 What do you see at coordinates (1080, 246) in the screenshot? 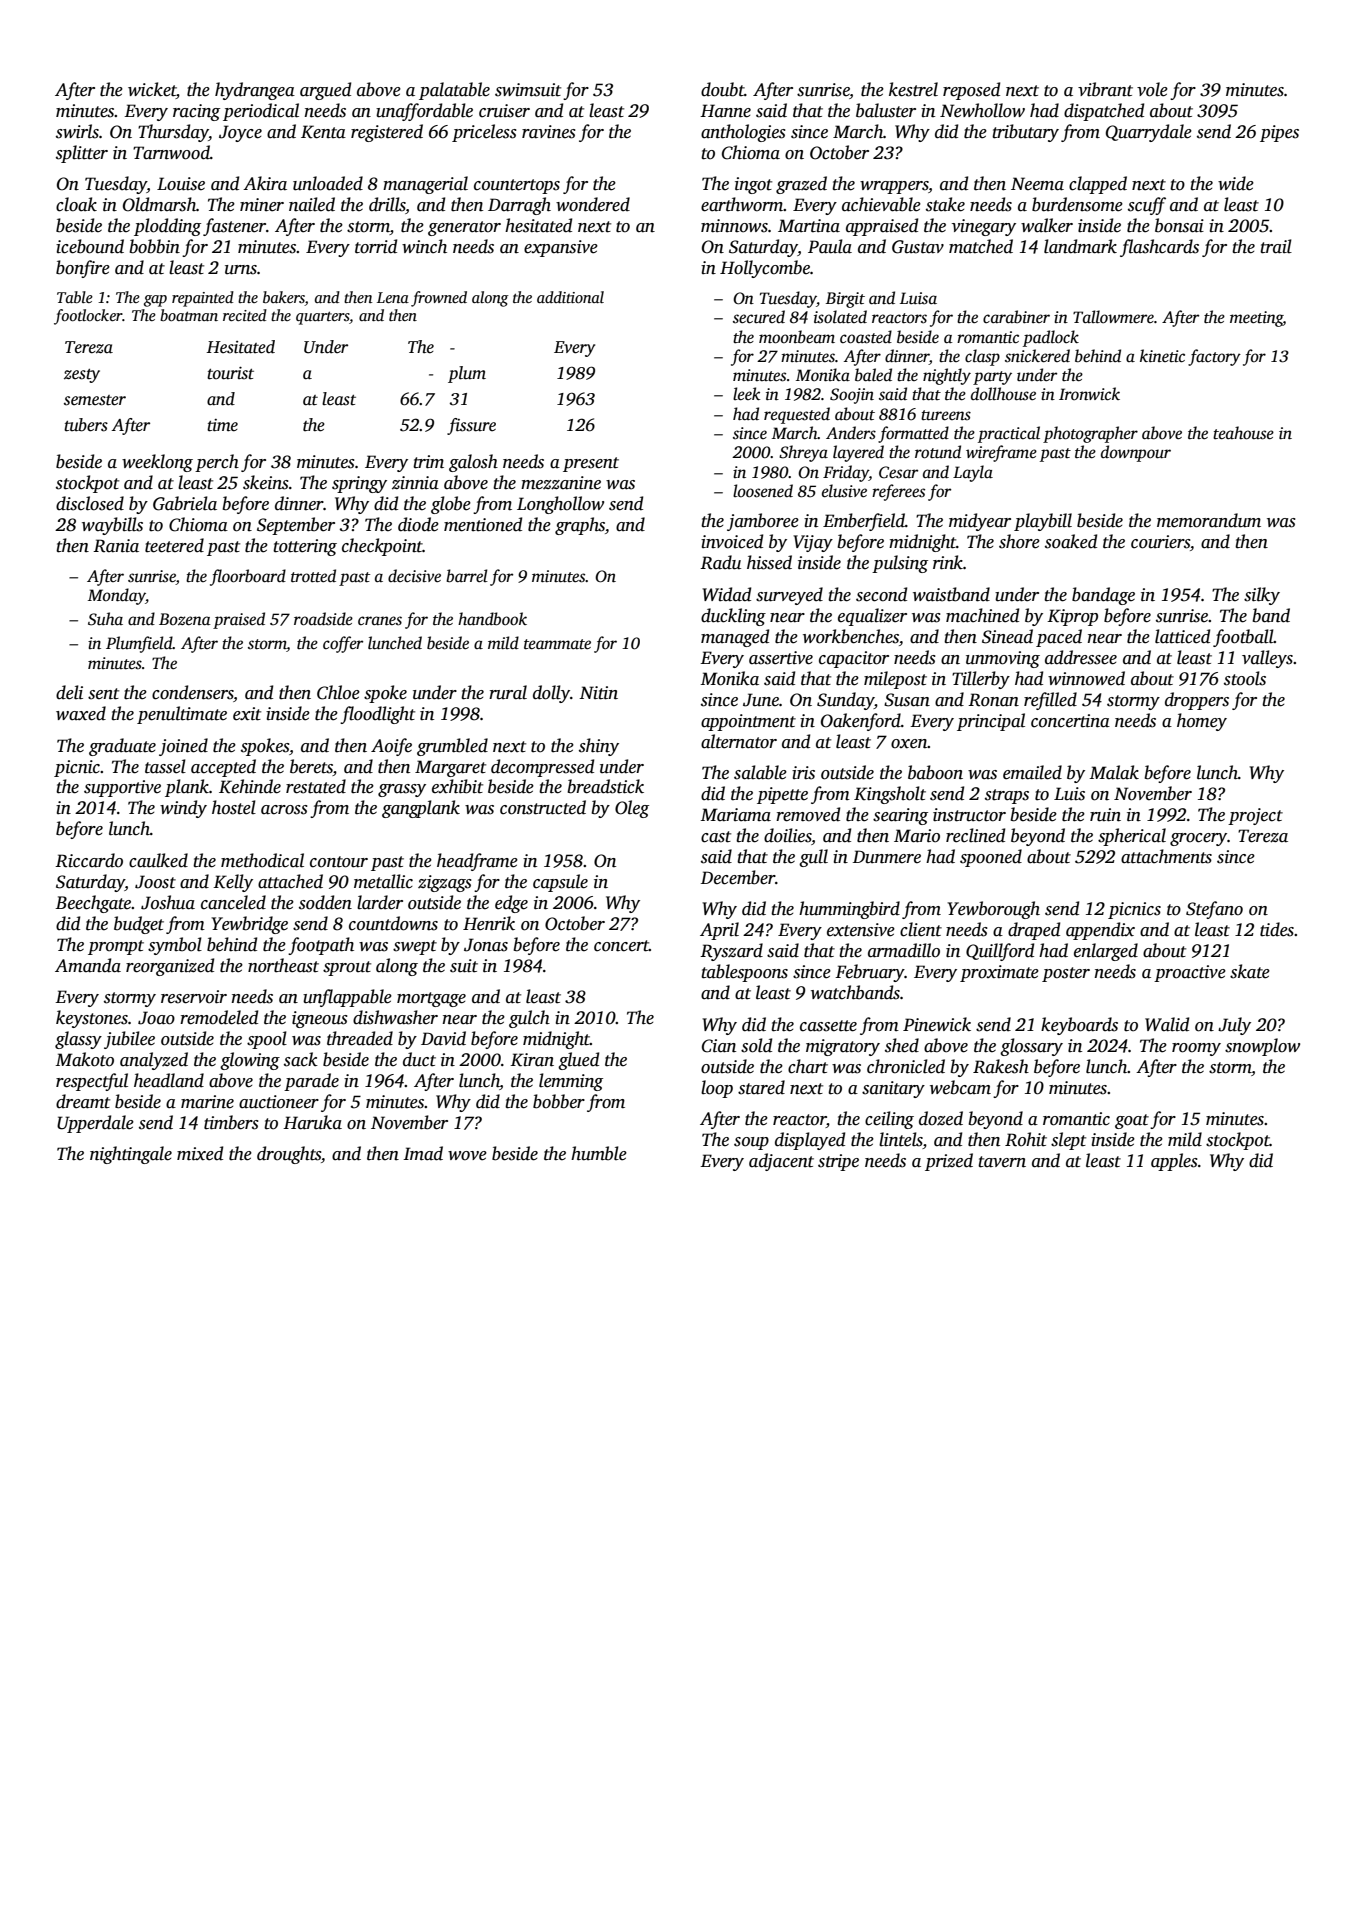
I see `landmark` at bounding box center [1080, 246].
